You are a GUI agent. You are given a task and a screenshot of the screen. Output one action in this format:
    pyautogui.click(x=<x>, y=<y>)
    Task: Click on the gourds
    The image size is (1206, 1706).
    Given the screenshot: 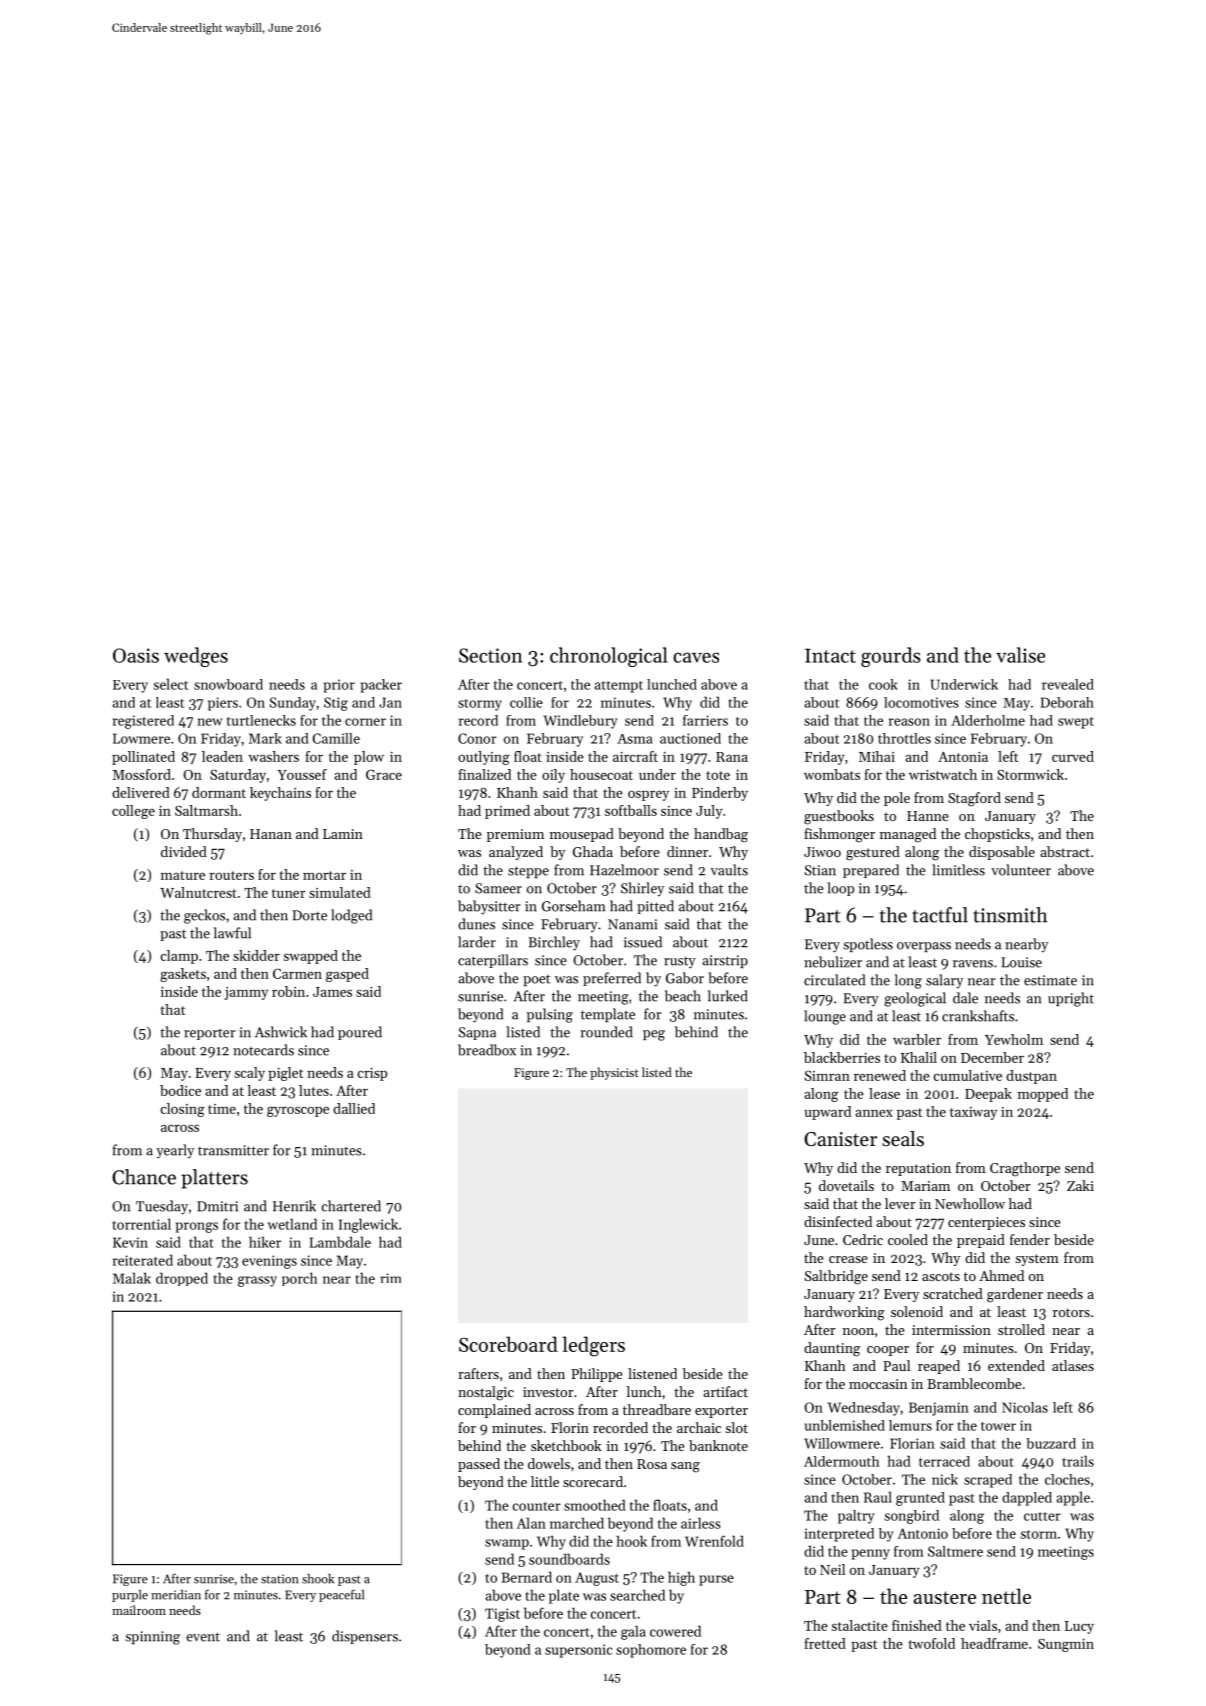 What is the action you would take?
    pyautogui.click(x=891, y=657)
